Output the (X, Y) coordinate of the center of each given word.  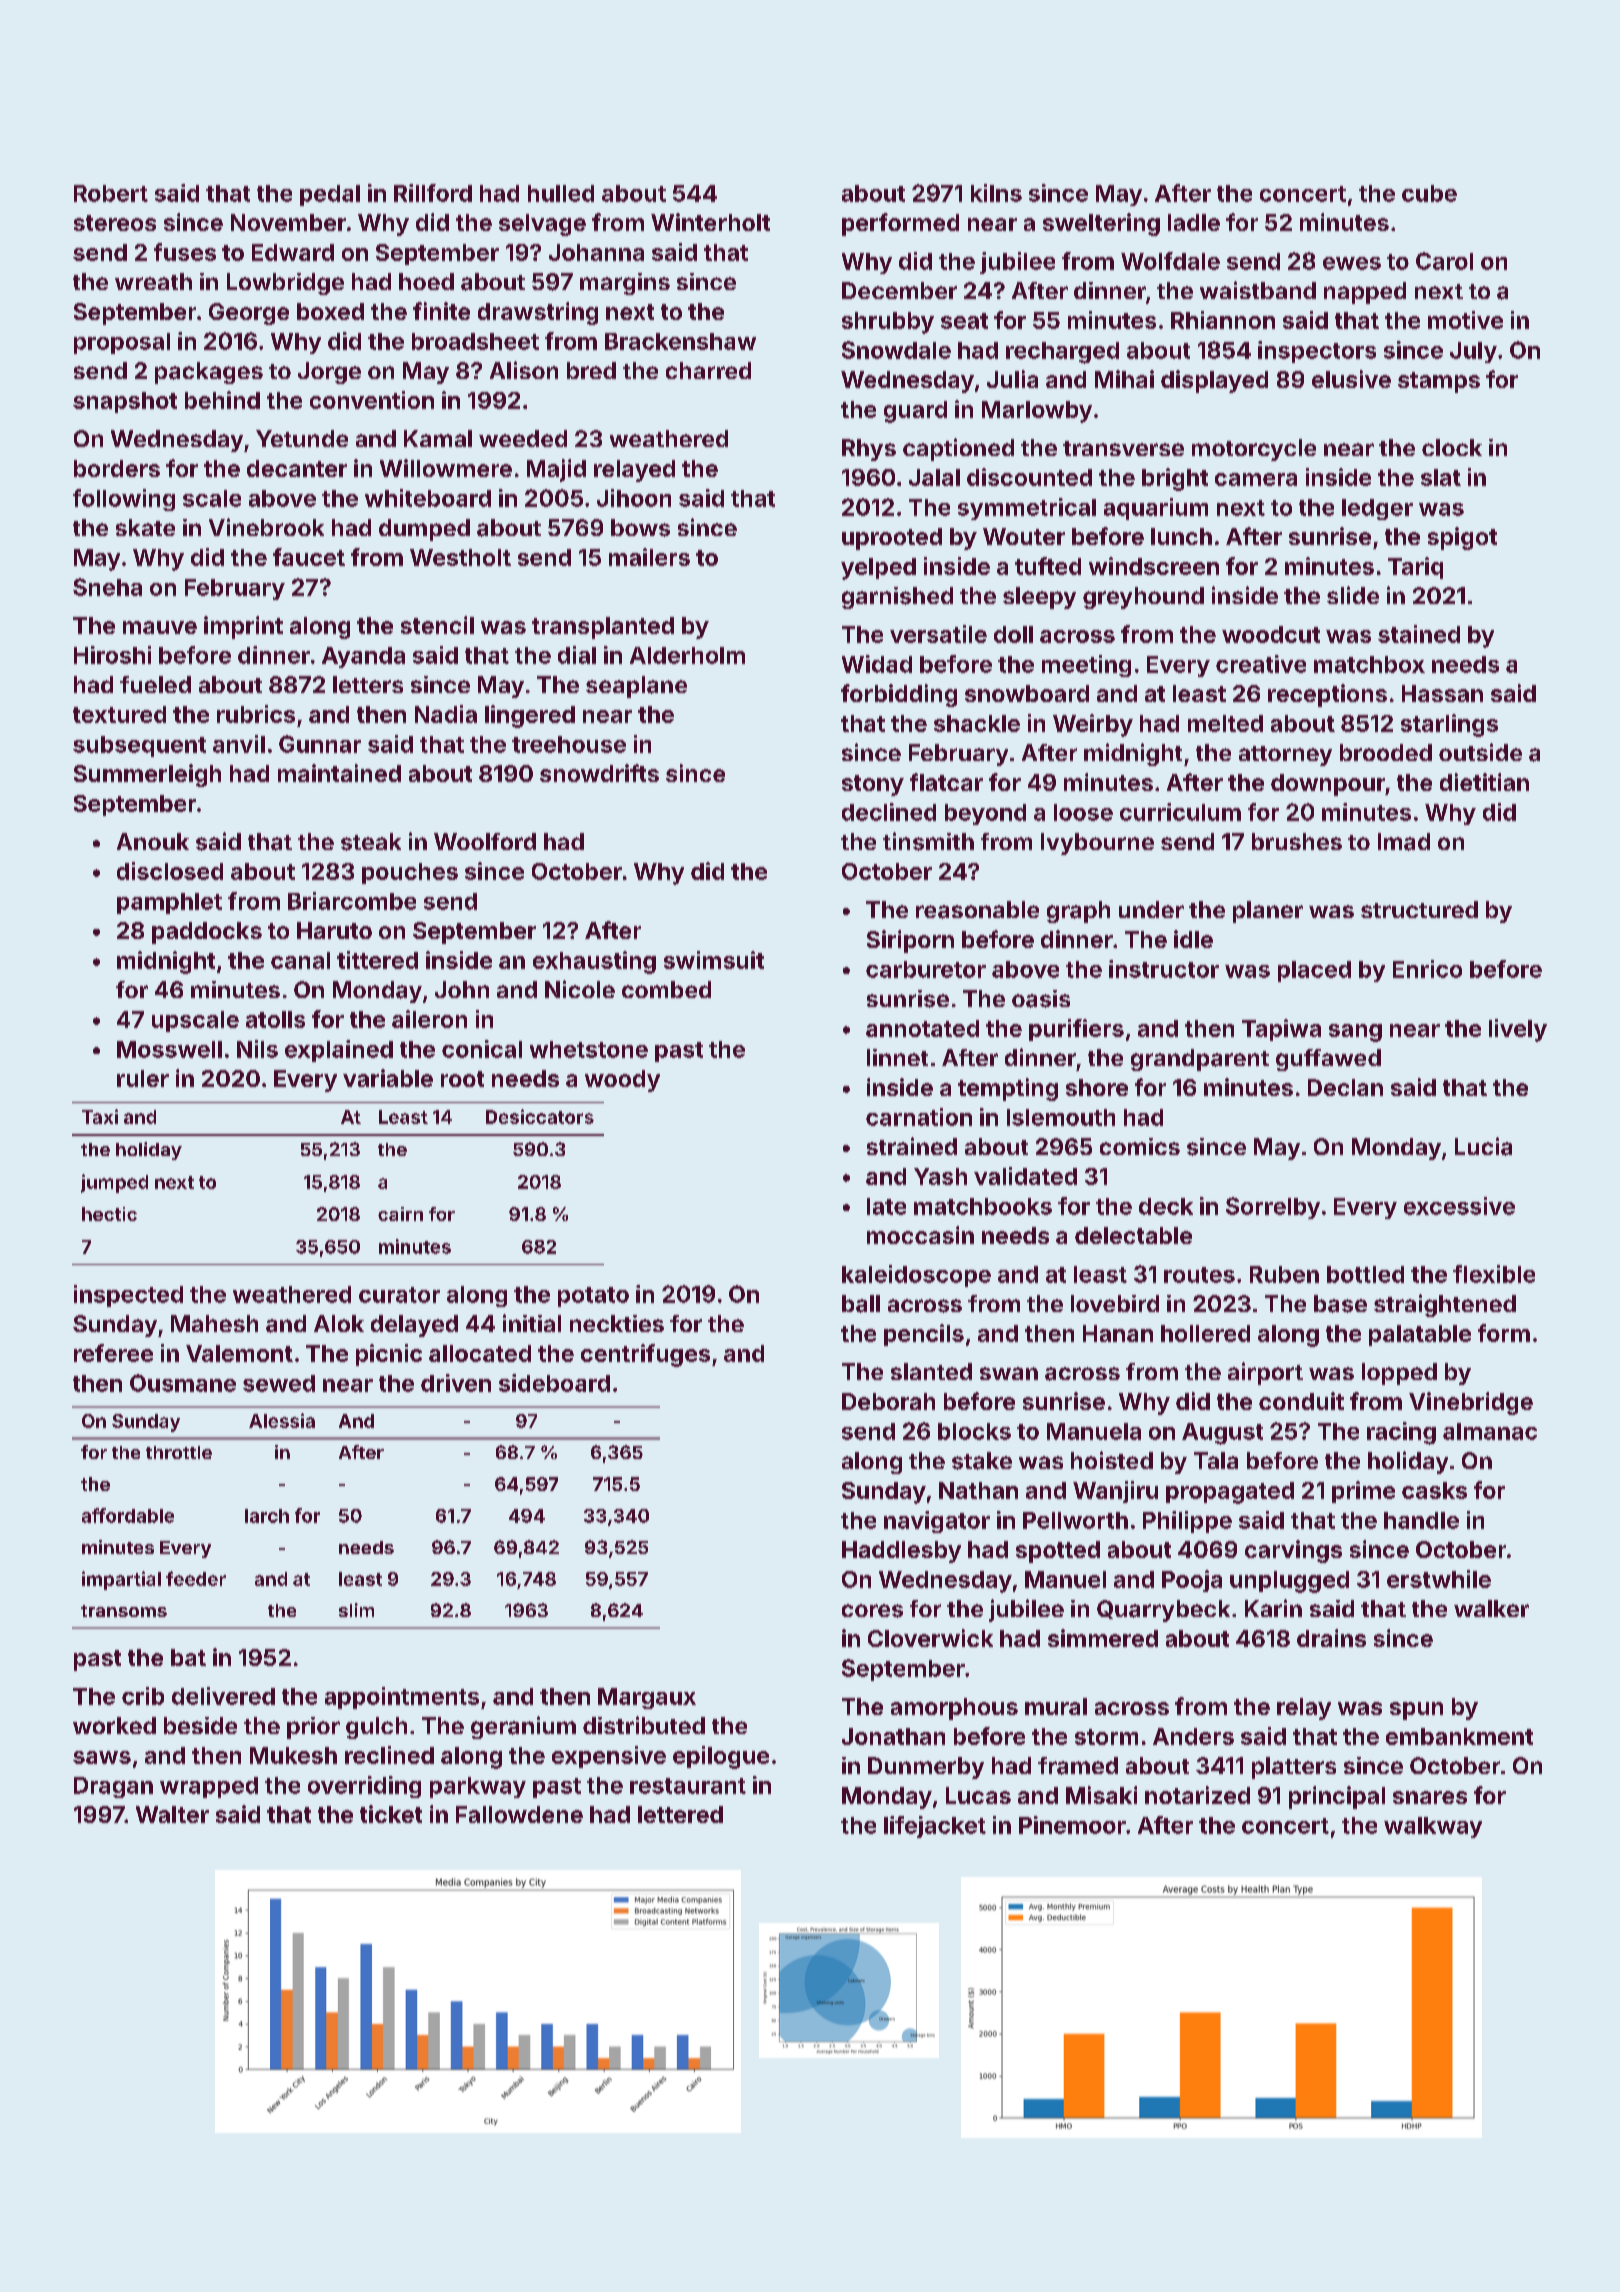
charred (708, 370)
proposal (122, 343)
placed (1314, 971)
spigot (1462, 538)
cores (872, 1611)
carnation (919, 1117)
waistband (1258, 290)
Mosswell (169, 1049)
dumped (424, 530)
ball (861, 1304)
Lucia (1483, 1146)
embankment (1459, 1736)
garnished (897, 598)
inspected (128, 1296)
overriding (364, 1787)
